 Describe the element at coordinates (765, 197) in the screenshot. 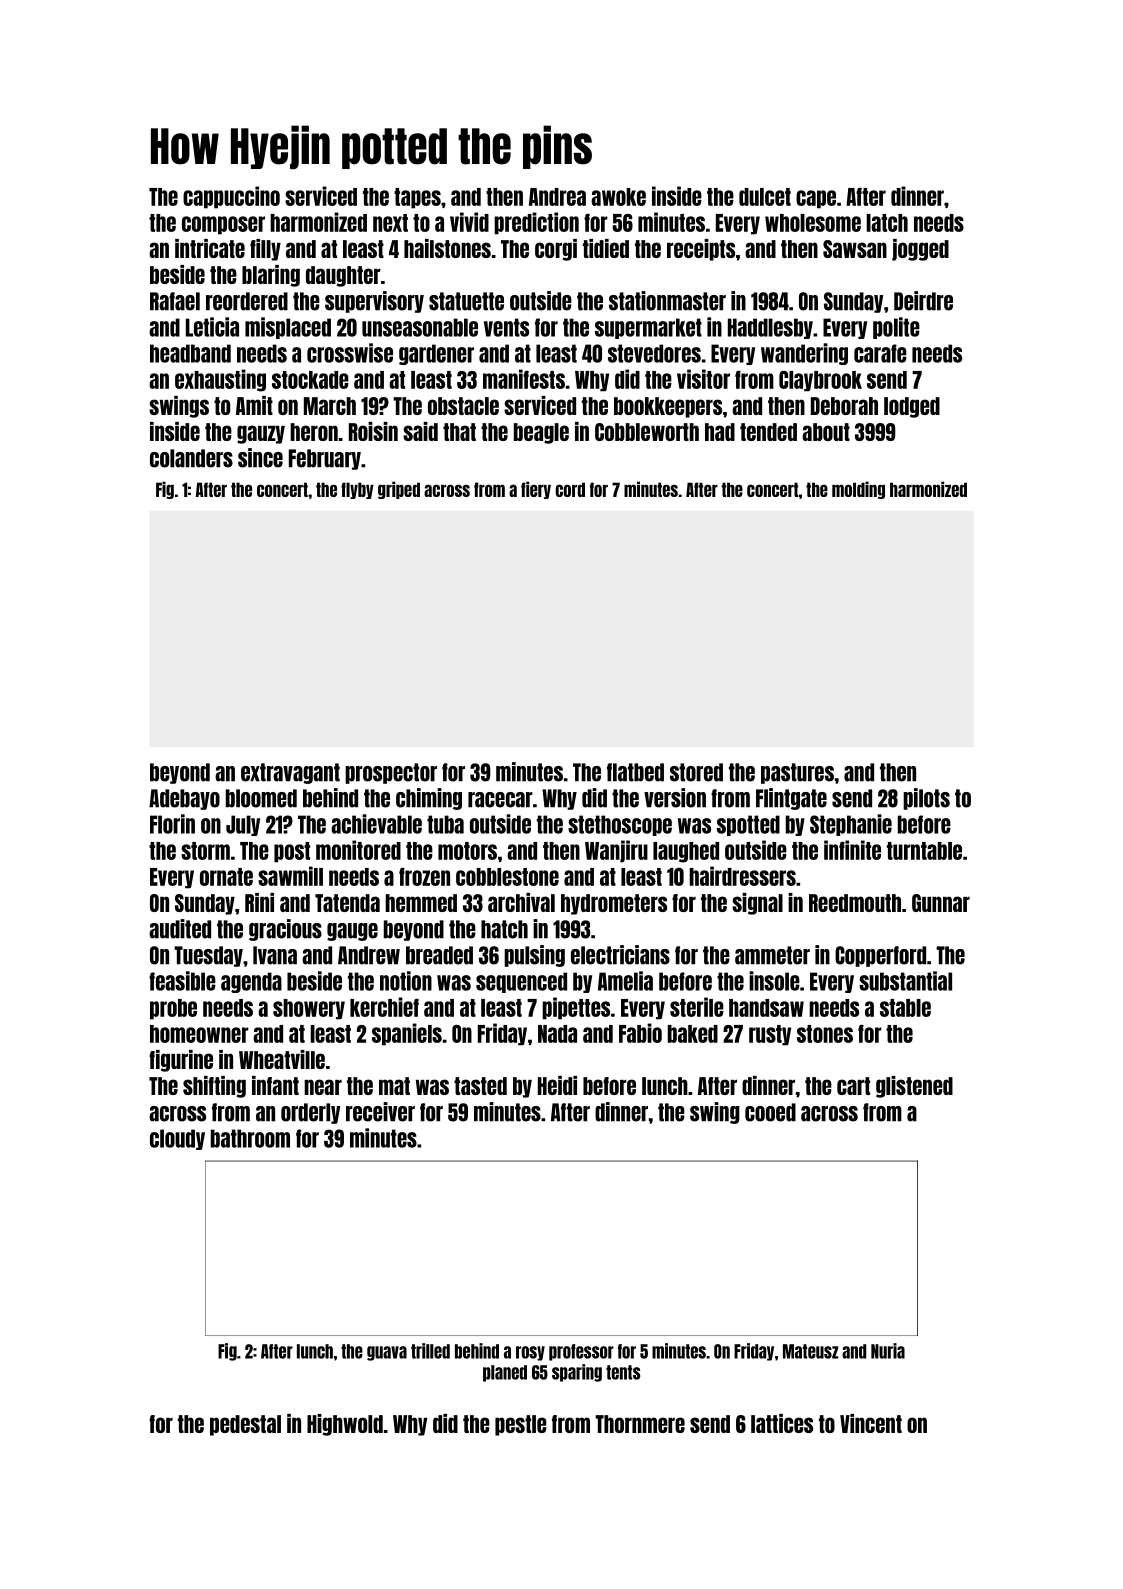

I see `dulcet` at that location.
